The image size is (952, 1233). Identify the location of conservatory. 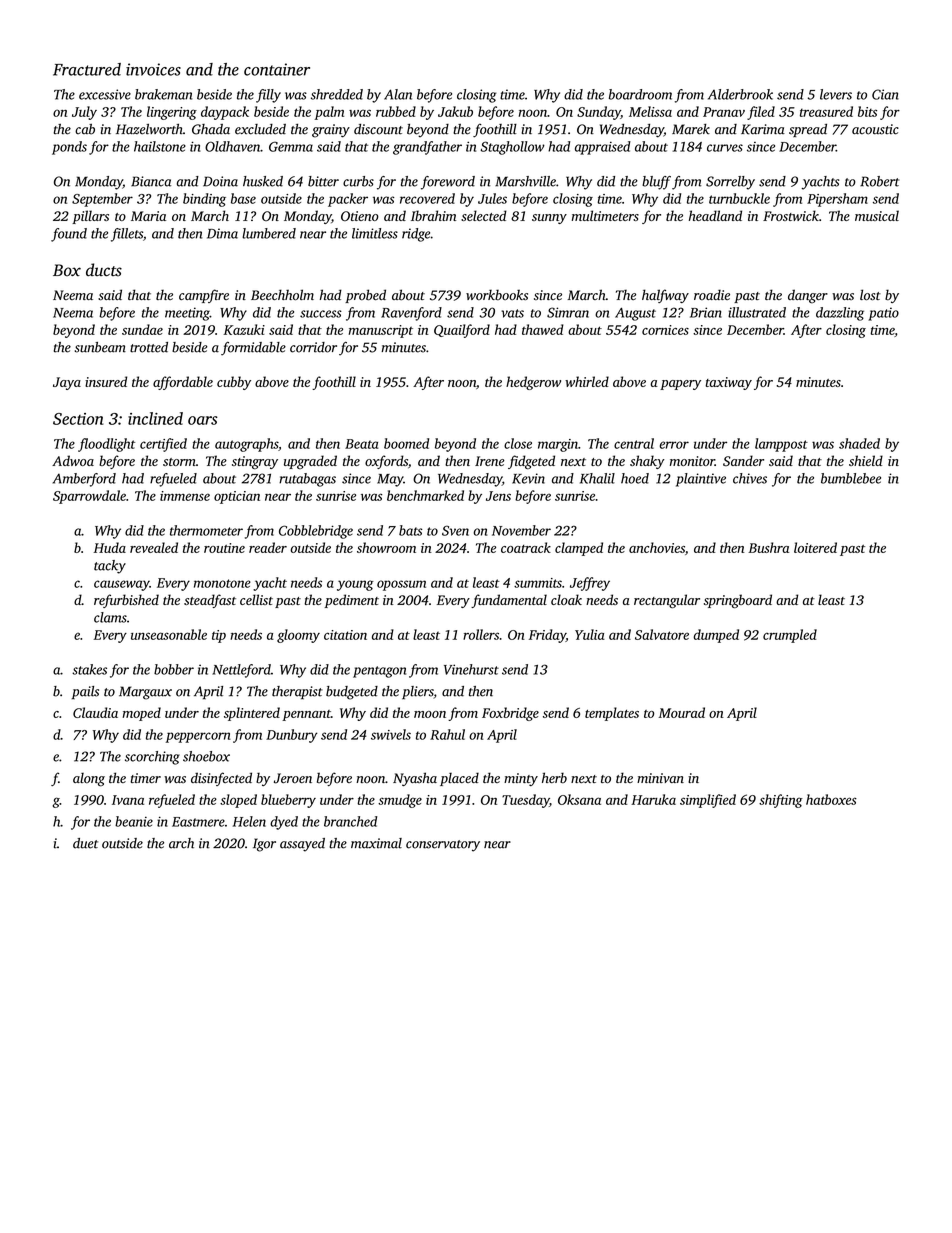
(443, 846).
